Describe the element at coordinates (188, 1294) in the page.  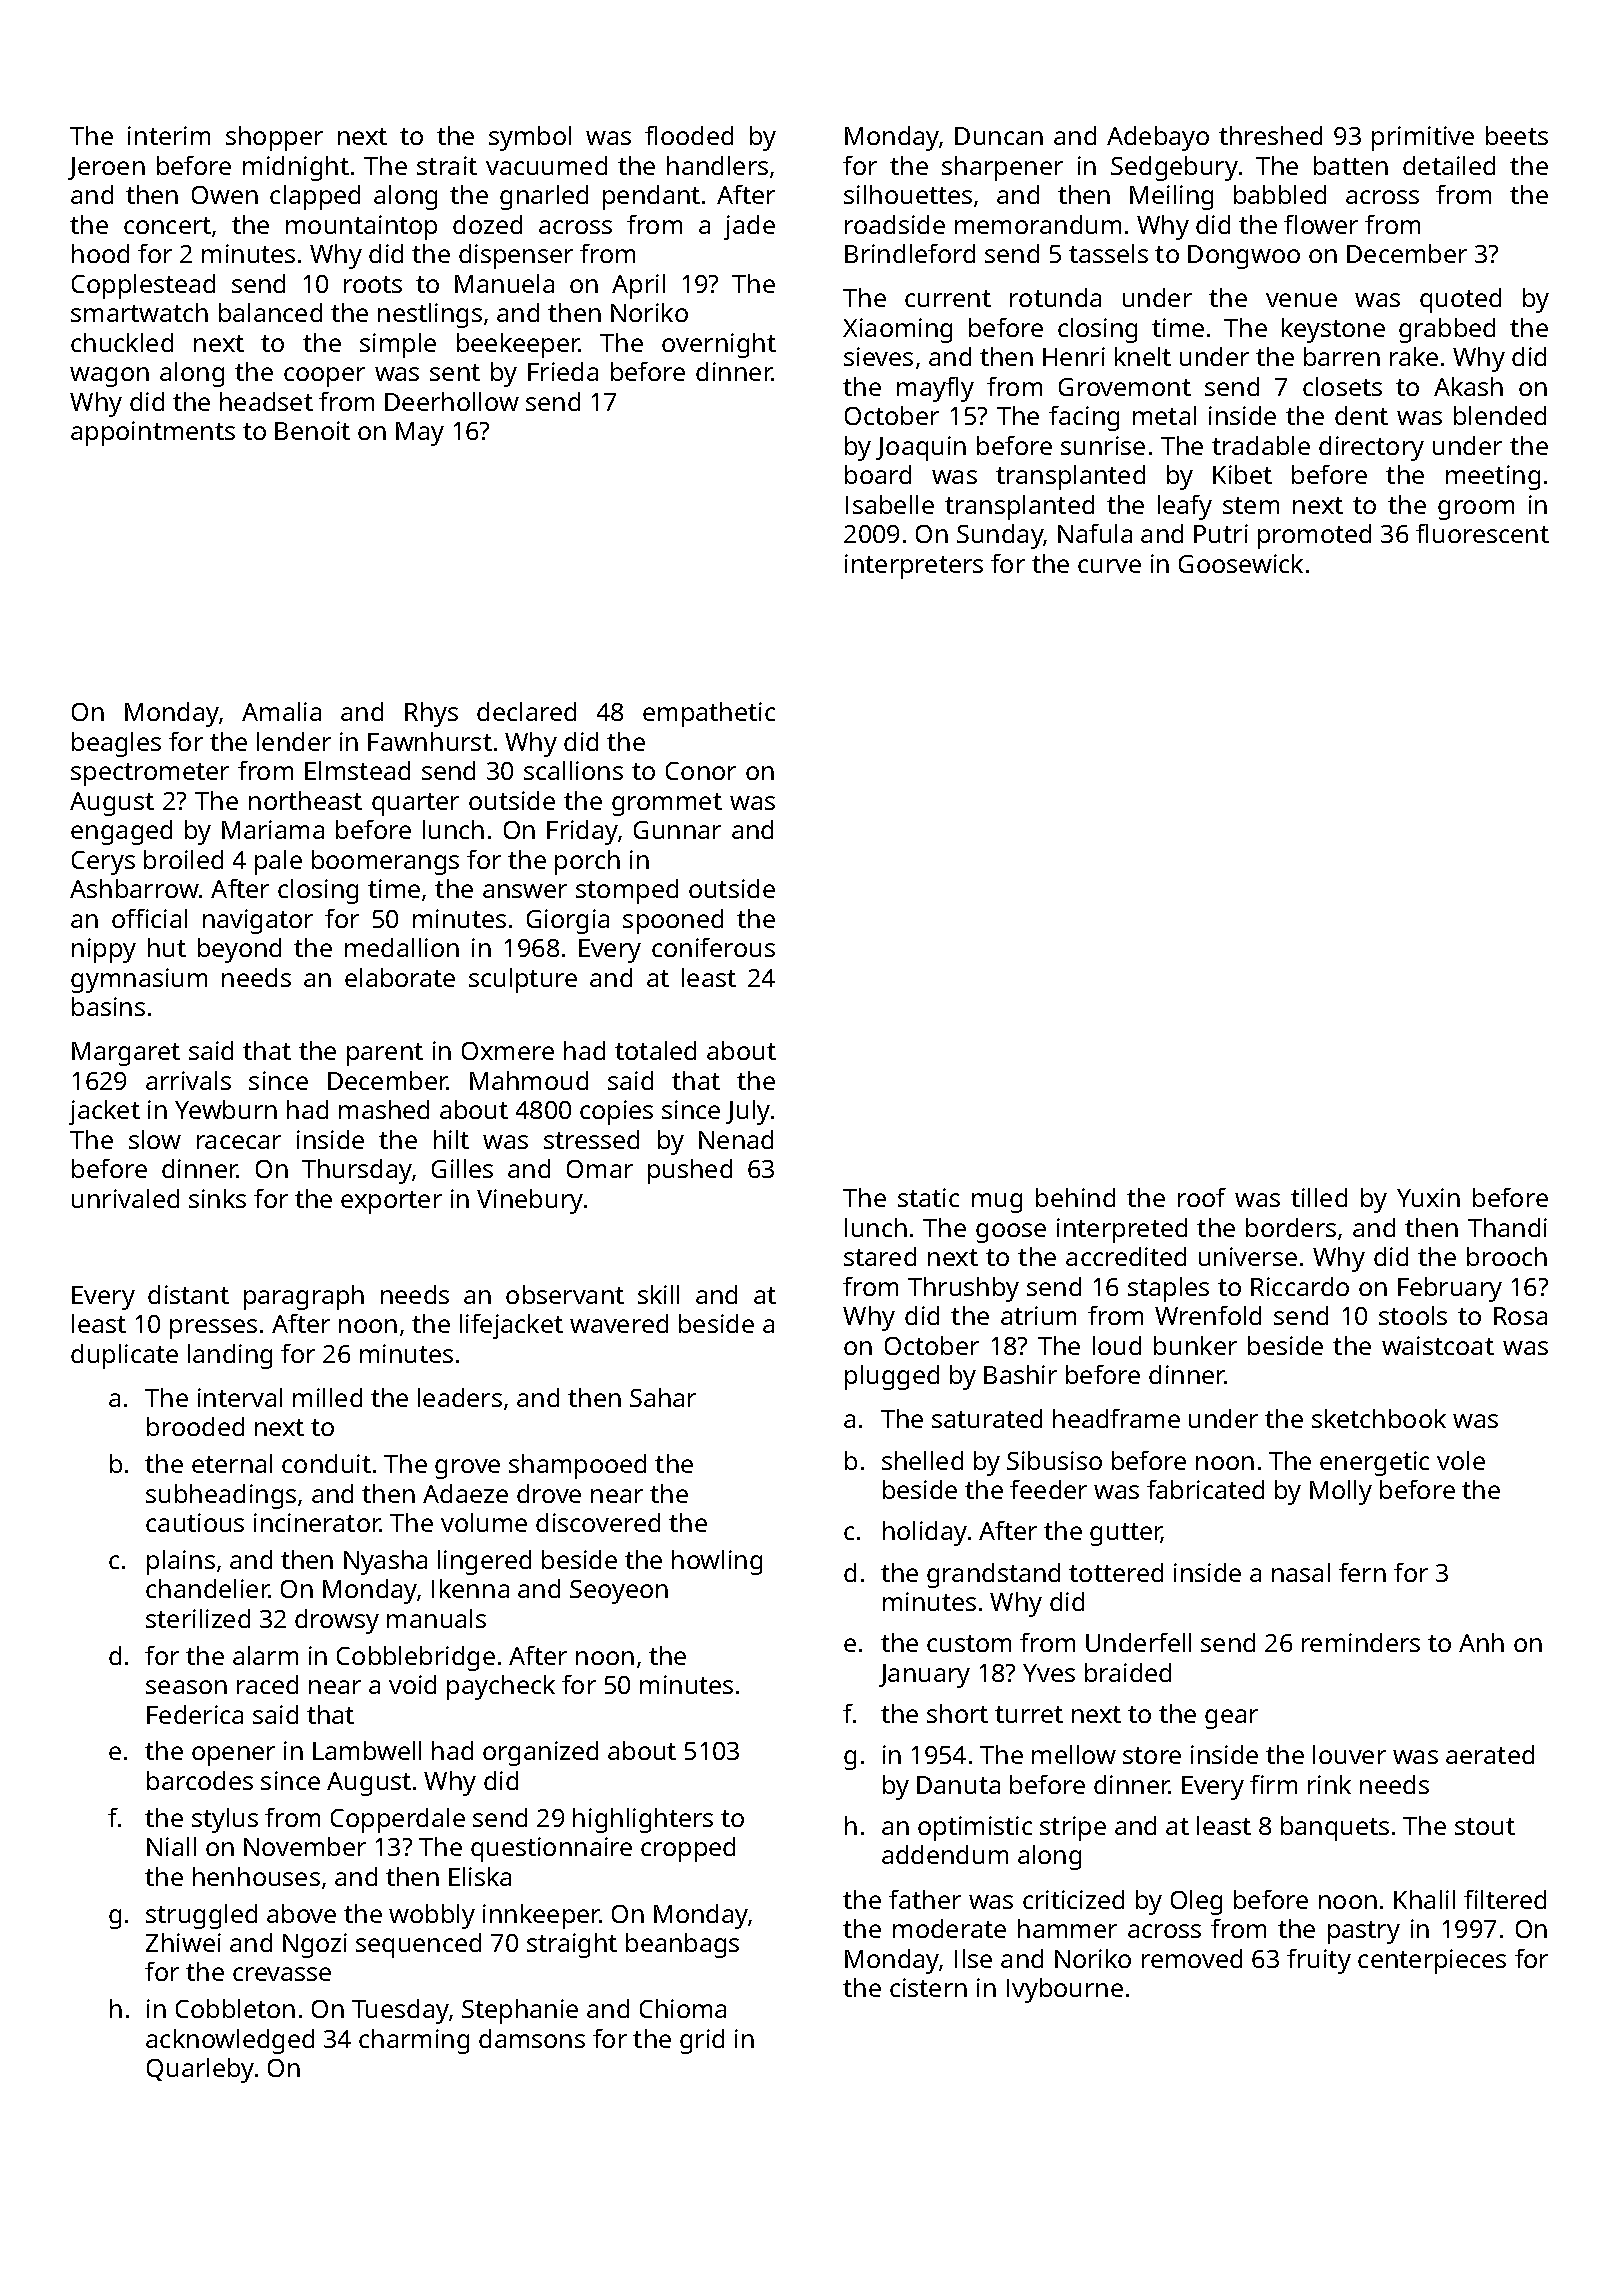
I see `distant` at that location.
